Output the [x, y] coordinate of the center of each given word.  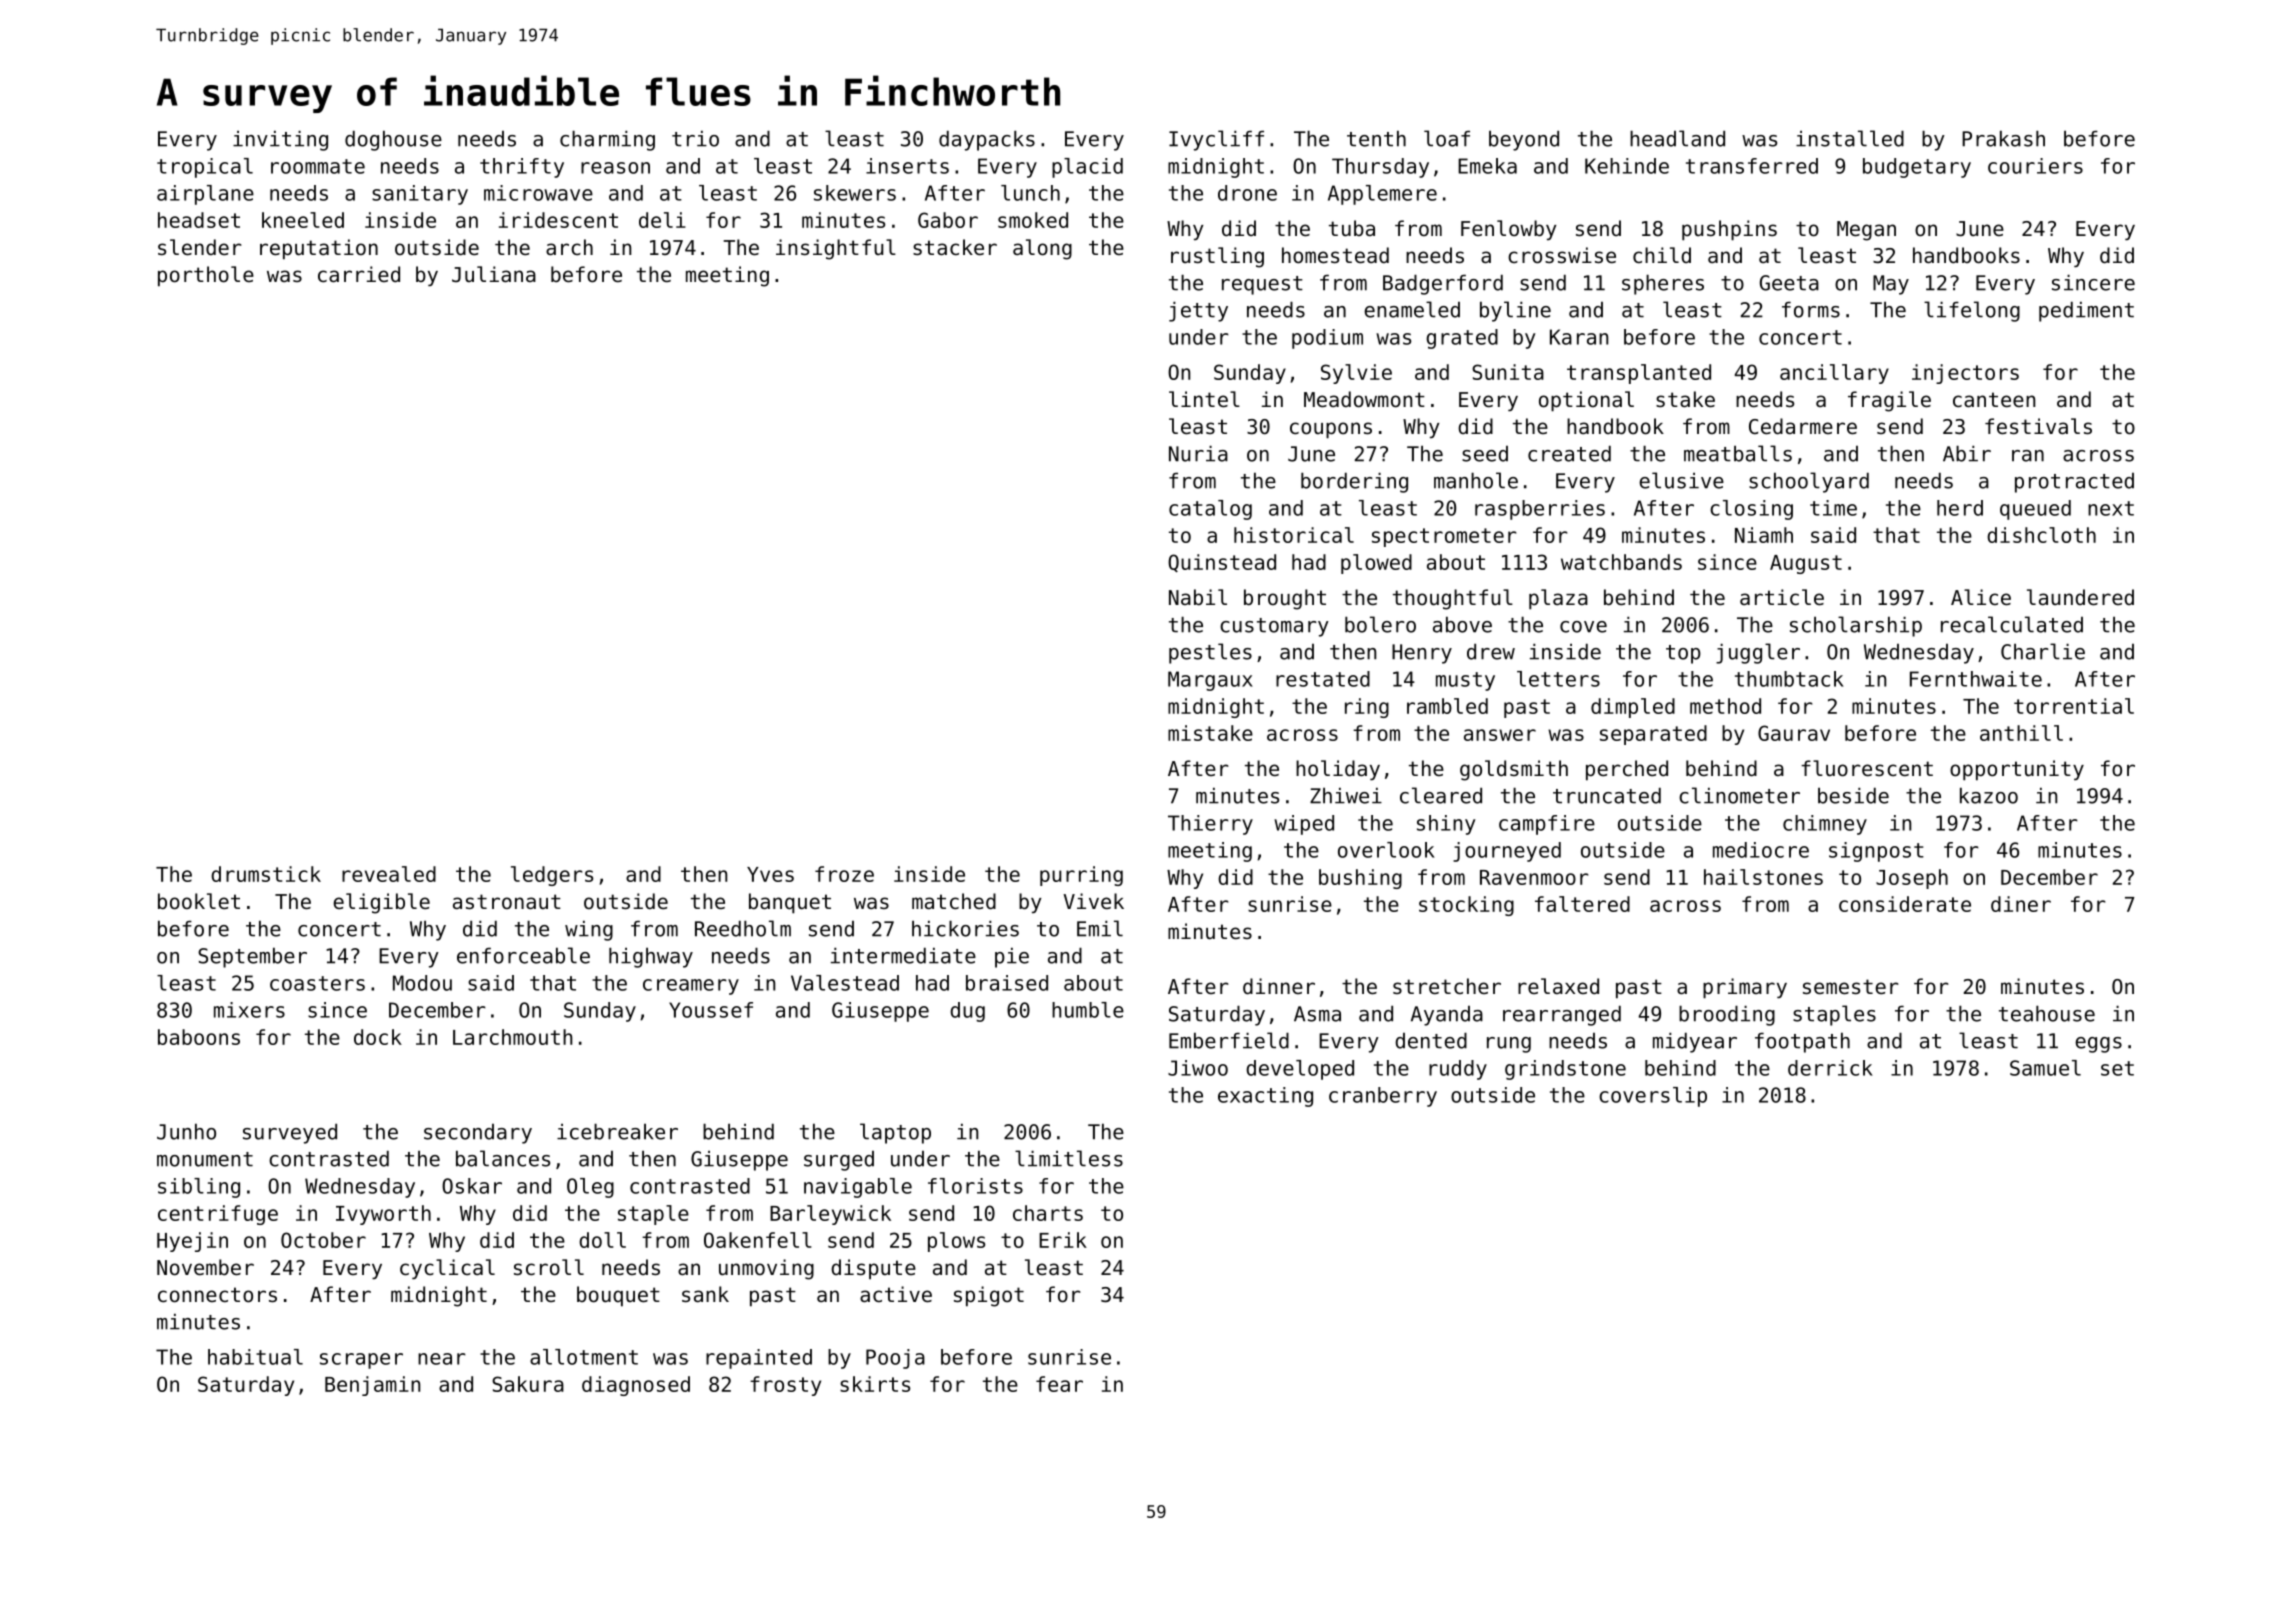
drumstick [266, 874]
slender [200, 247]
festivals [2038, 426]
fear [1059, 1384]
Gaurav [1794, 733]
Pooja [895, 1359]
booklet [199, 901]
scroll [549, 1267]
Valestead [845, 983]
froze [844, 874]
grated [1462, 339]
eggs [2098, 1045]
